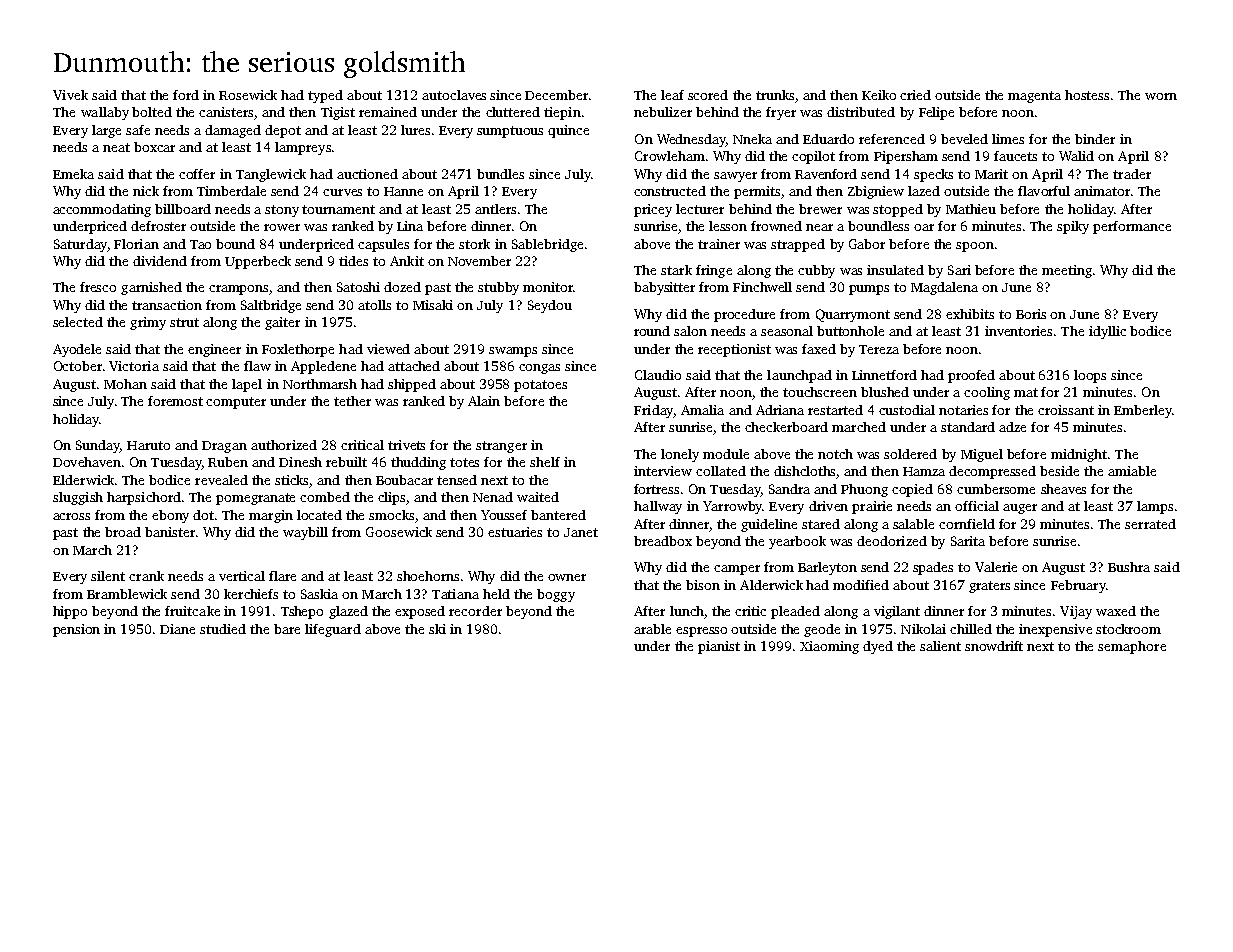 This page has height=952, width=1233. What do you see at coordinates (102, 210) in the page?
I see `accommodating` at bounding box center [102, 210].
